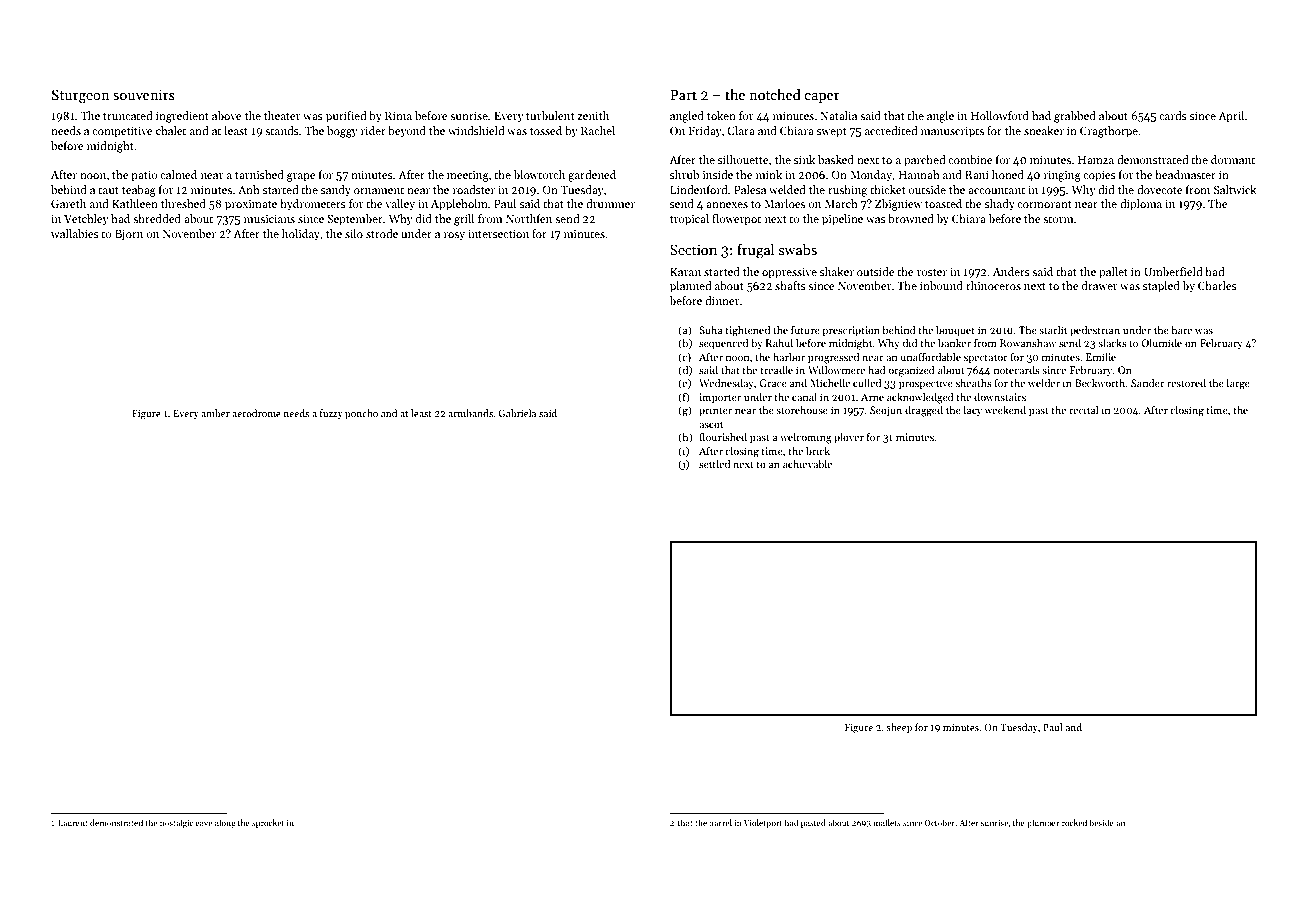 This image has height=924, width=1308. What do you see at coordinates (1058, 219) in the image?
I see `storm` at bounding box center [1058, 219].
